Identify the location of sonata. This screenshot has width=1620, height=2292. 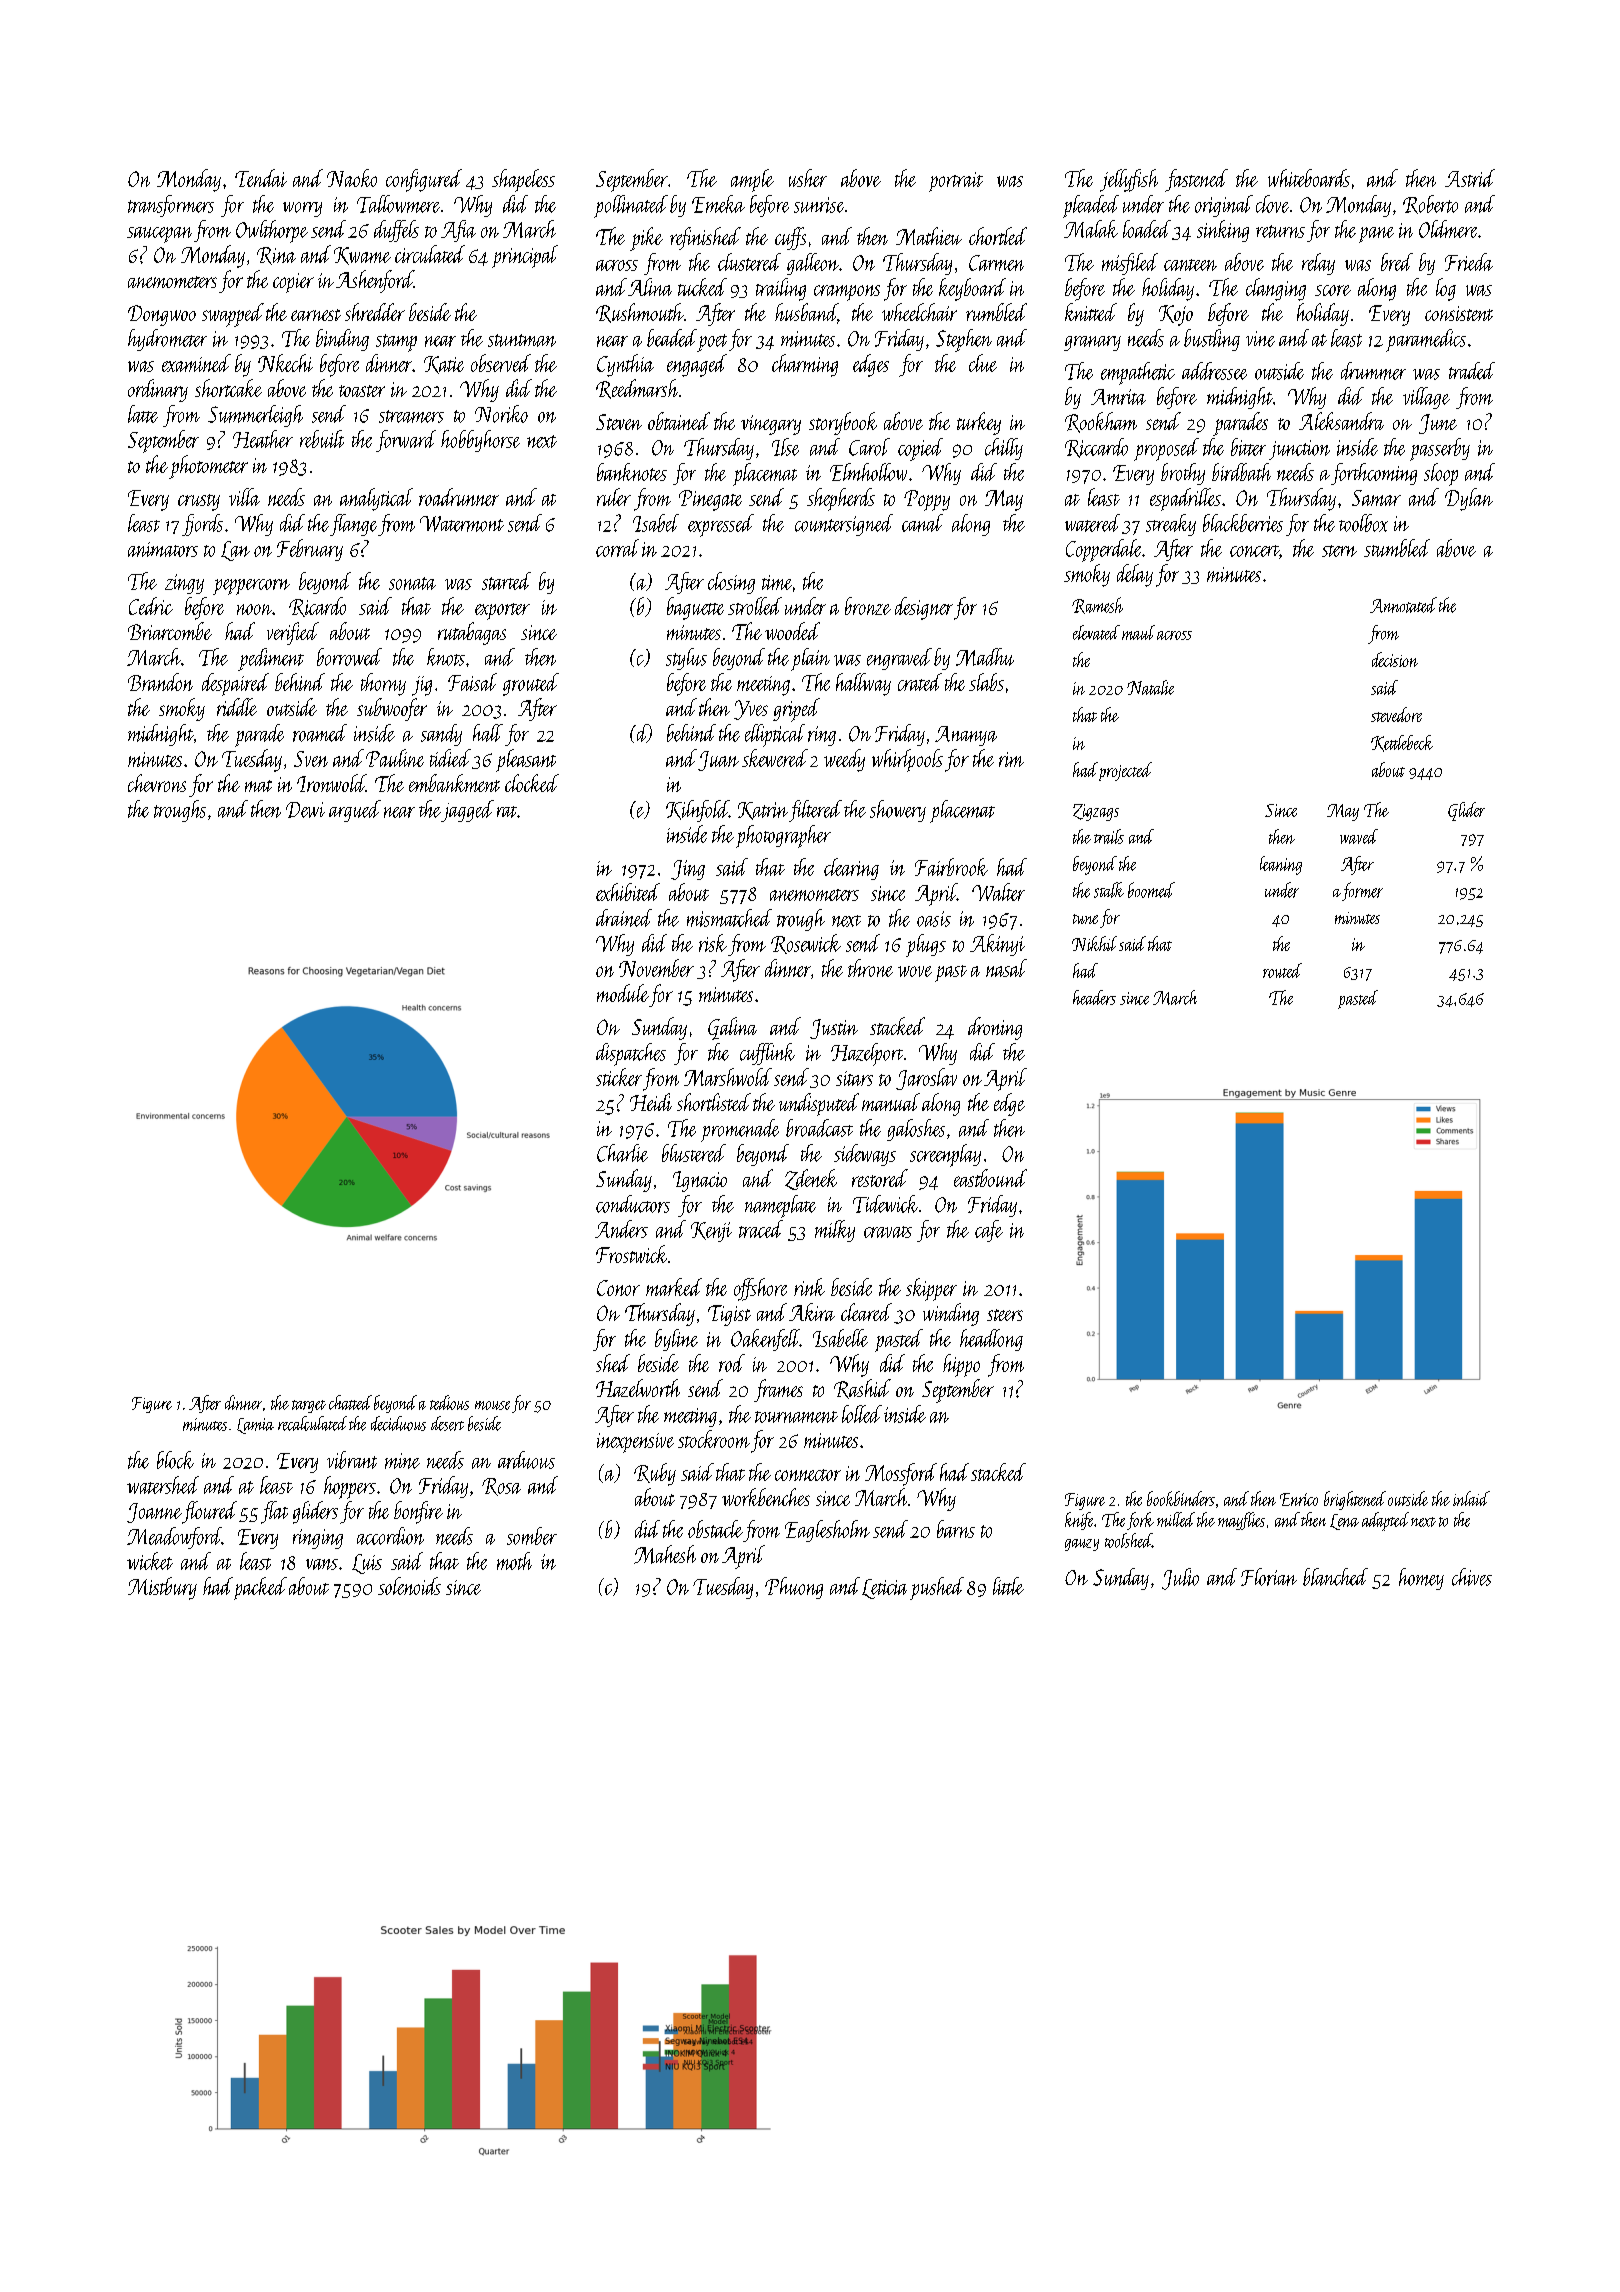
(412, 583).
